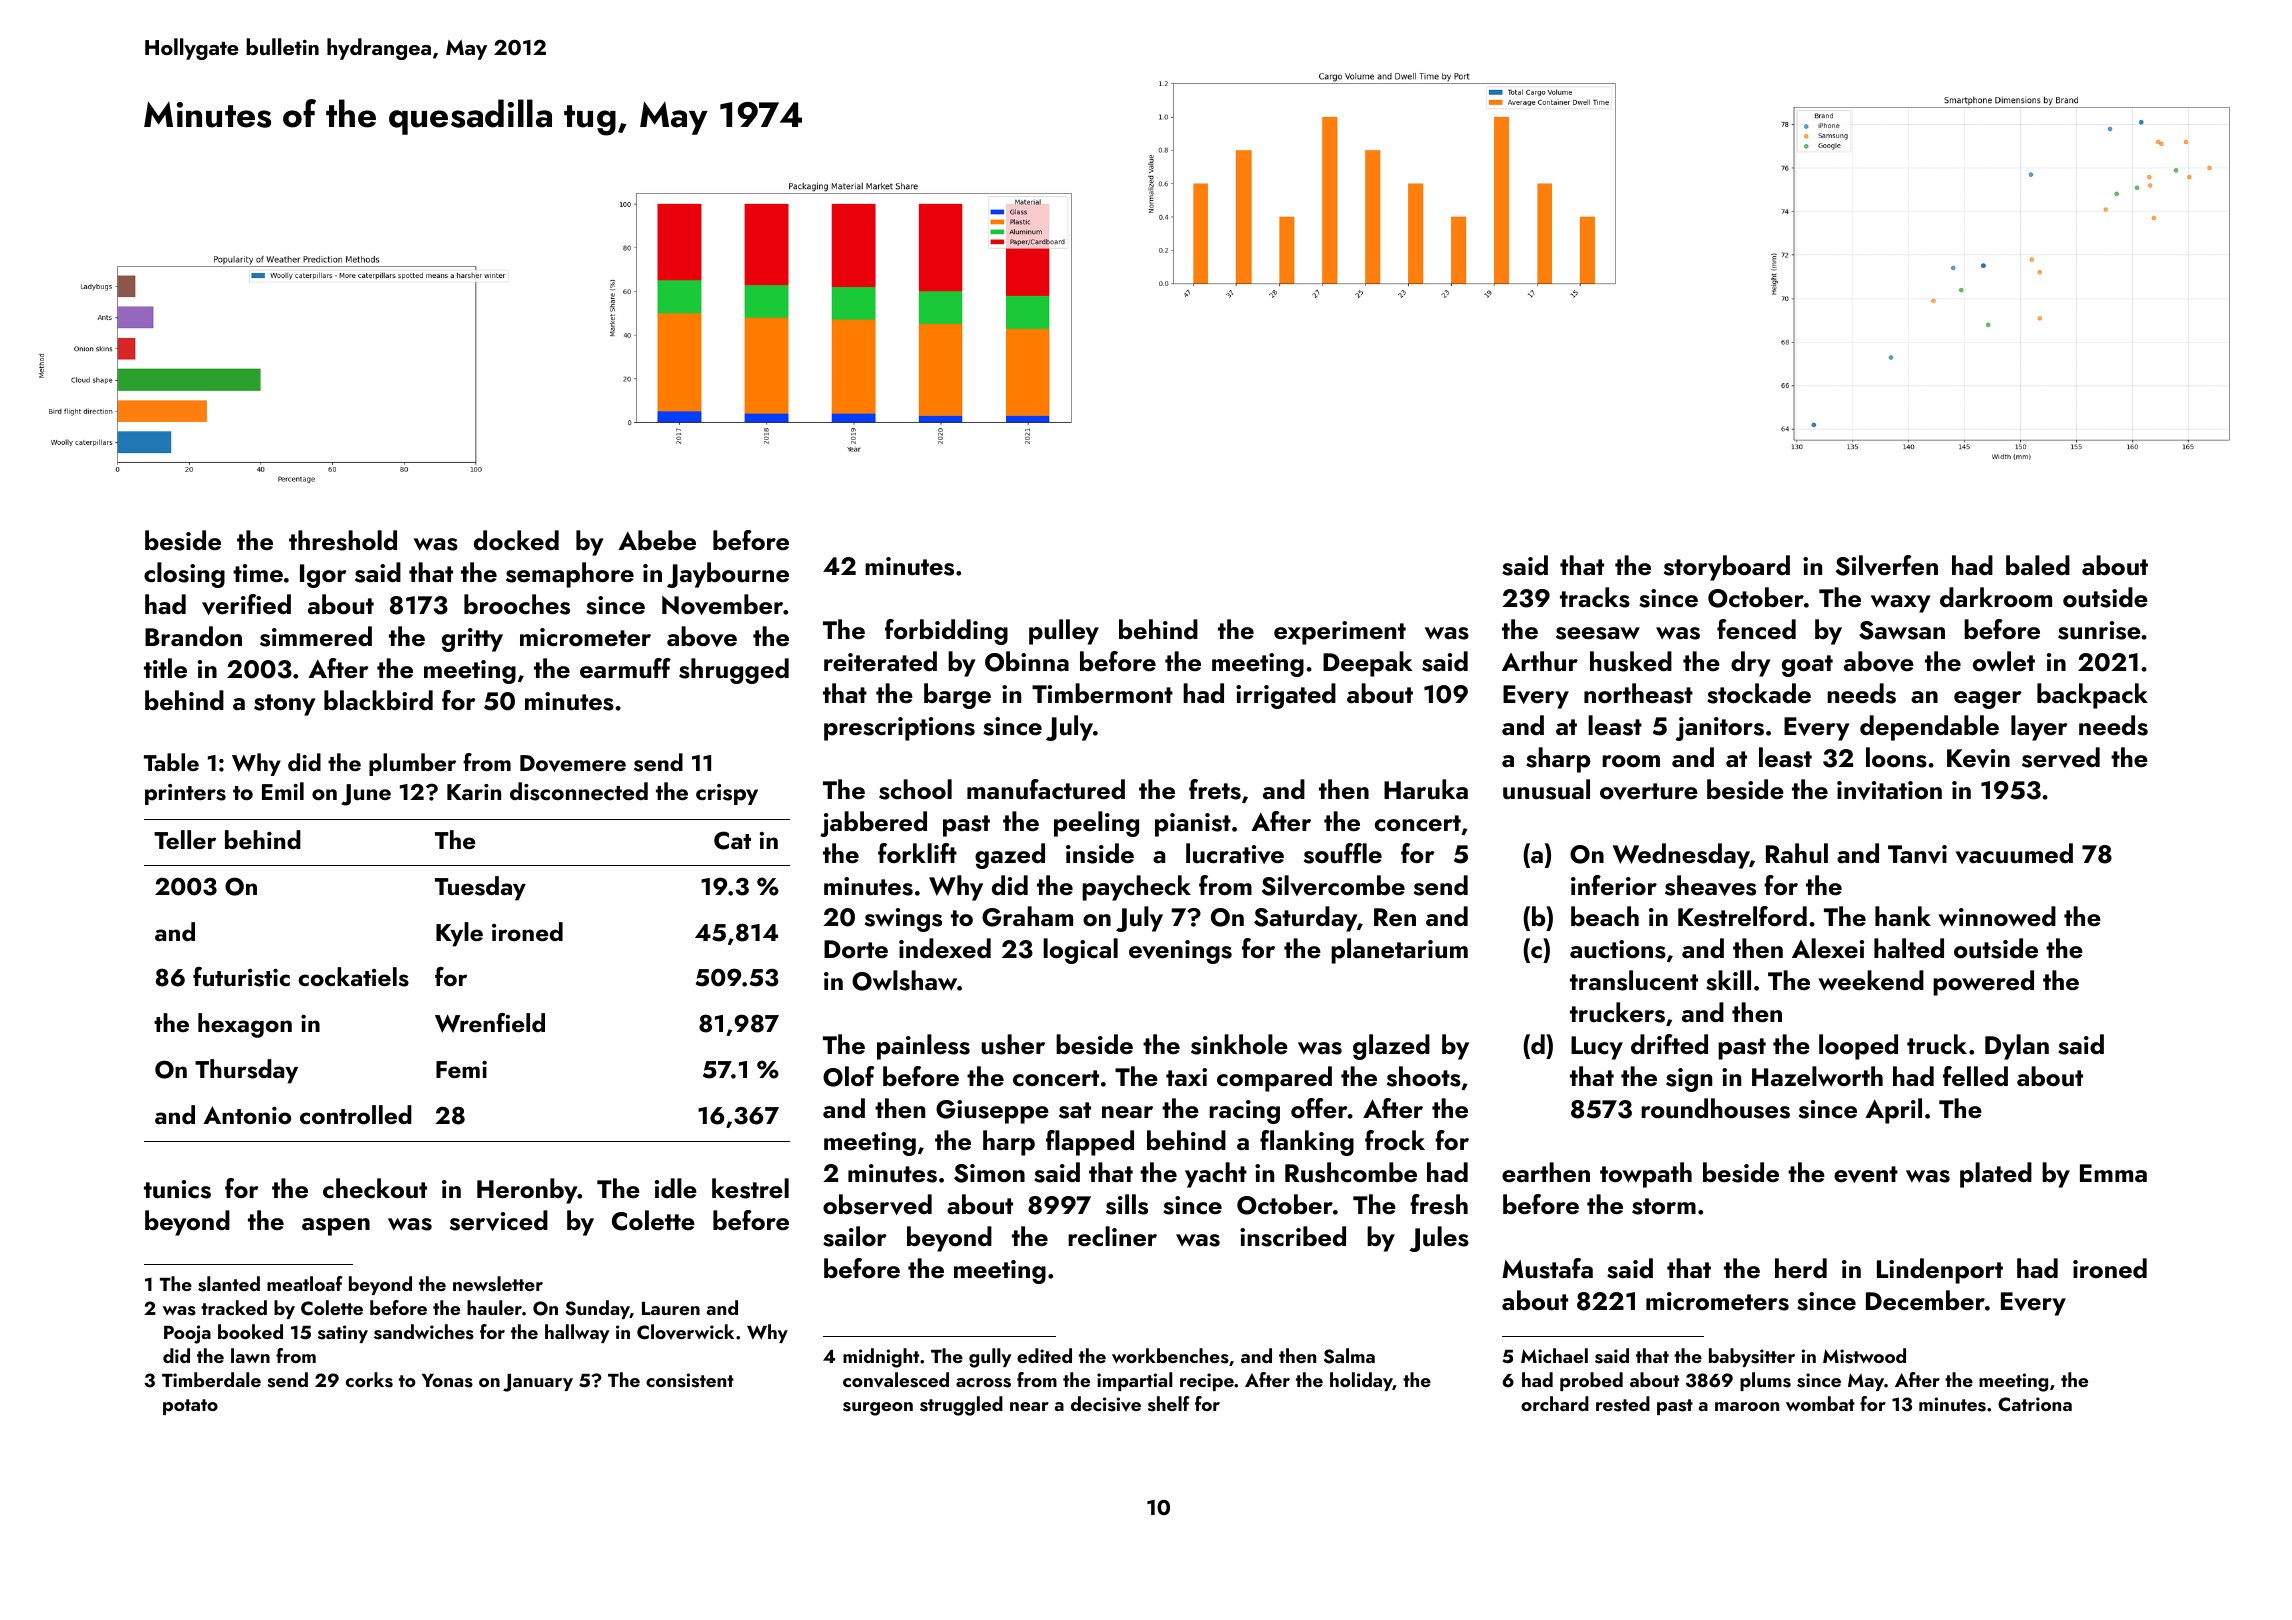  I want to click on Femi, so click(461, 1069).
